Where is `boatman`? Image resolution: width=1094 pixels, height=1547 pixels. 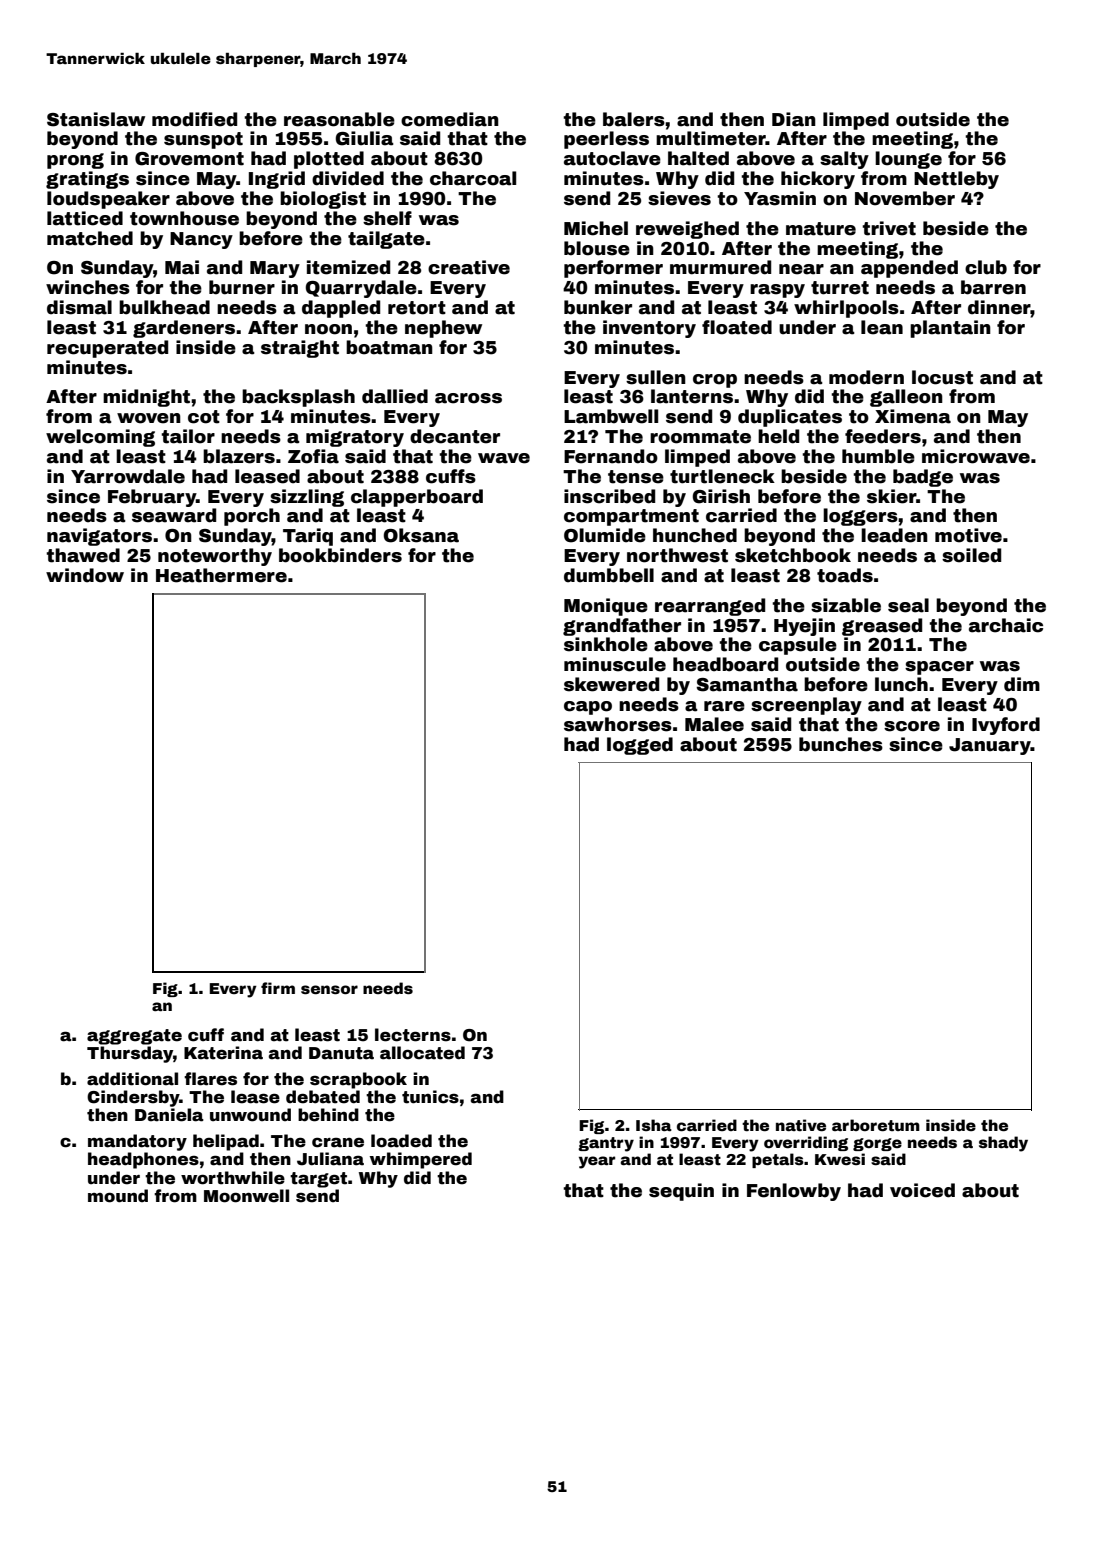 boatman is located at coordinates (389, 347).
